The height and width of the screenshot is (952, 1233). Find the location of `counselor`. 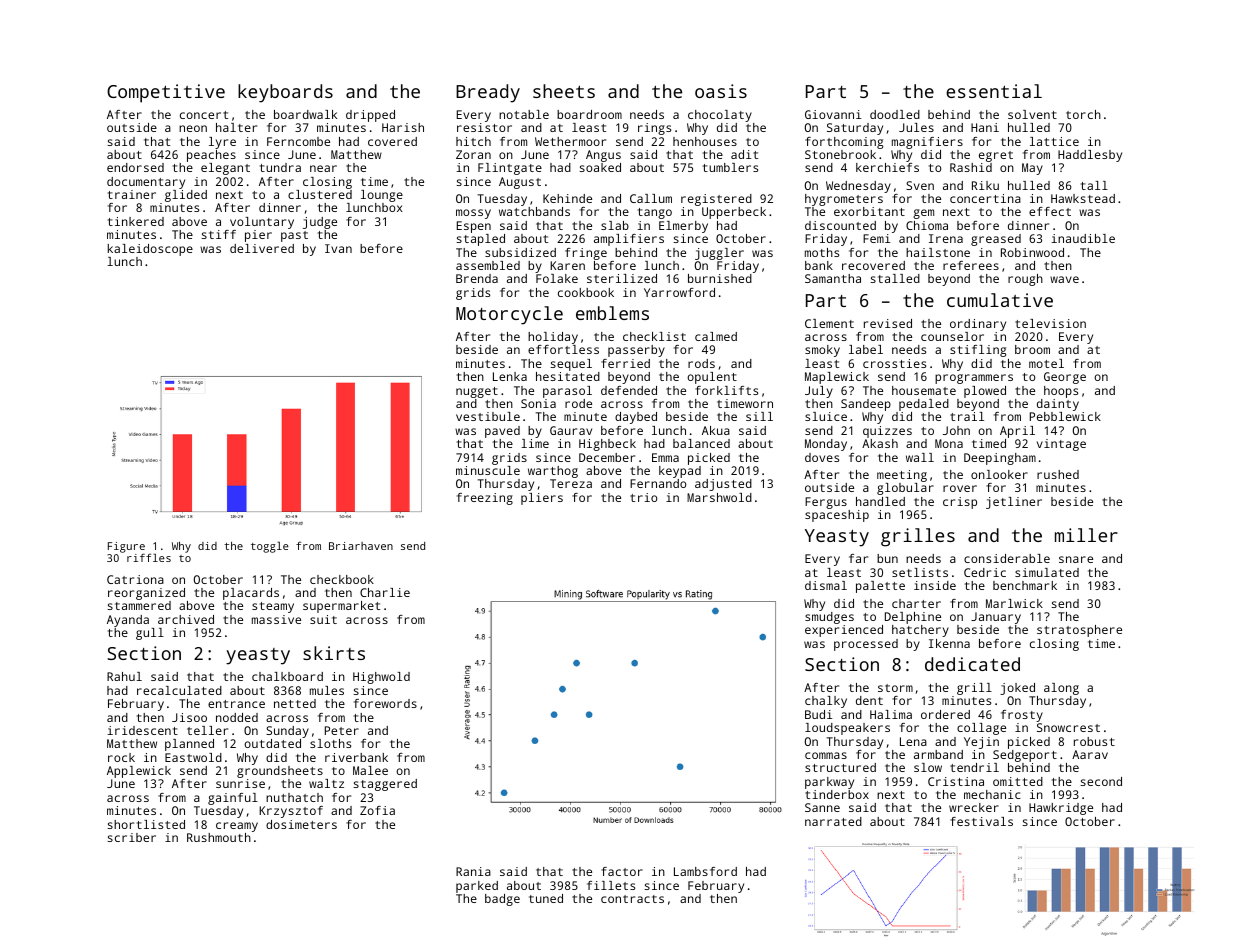

counselor is located at coordinates (952, 336).
